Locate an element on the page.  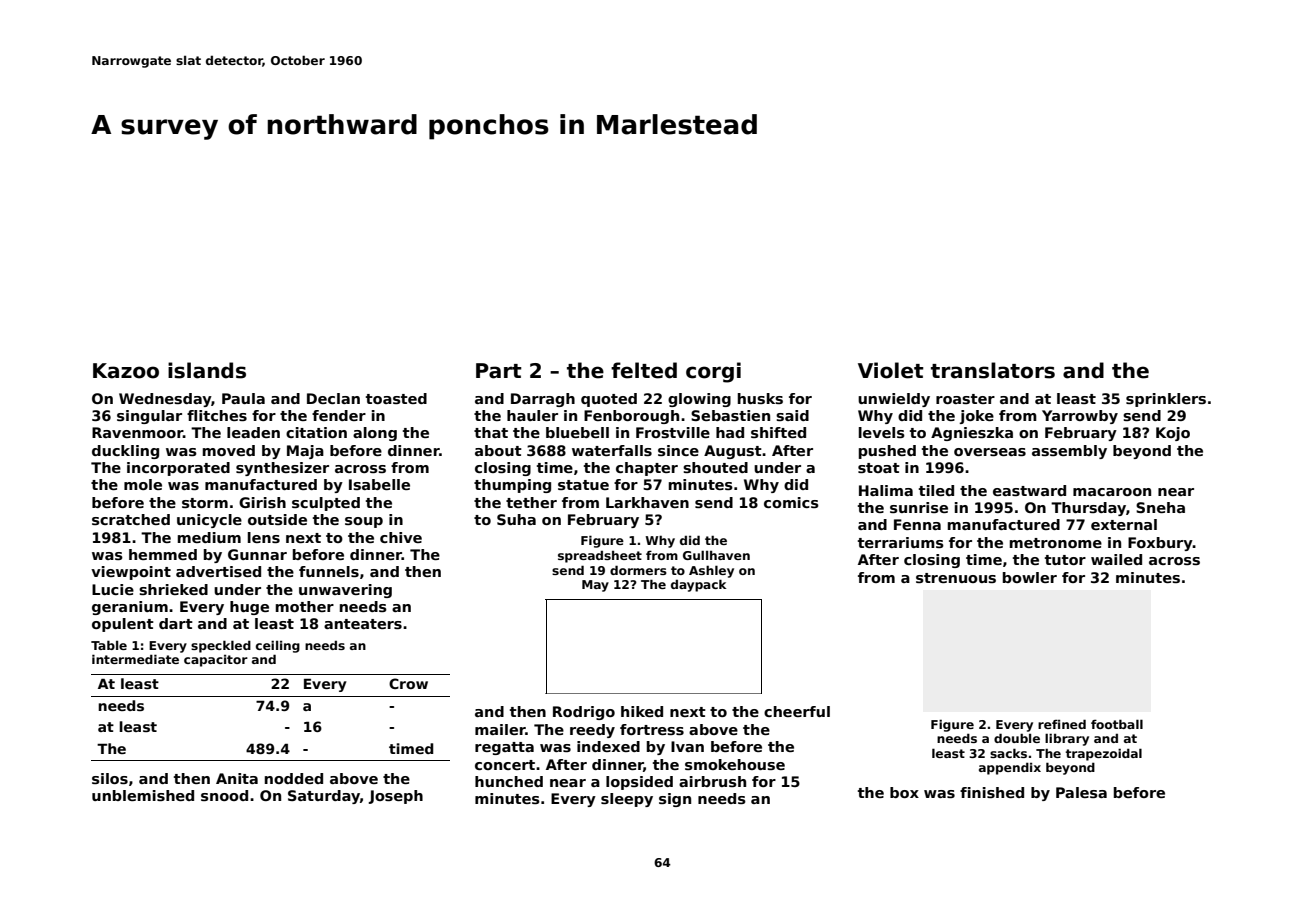
sprinklers is located at coordinates (1166, 400).
